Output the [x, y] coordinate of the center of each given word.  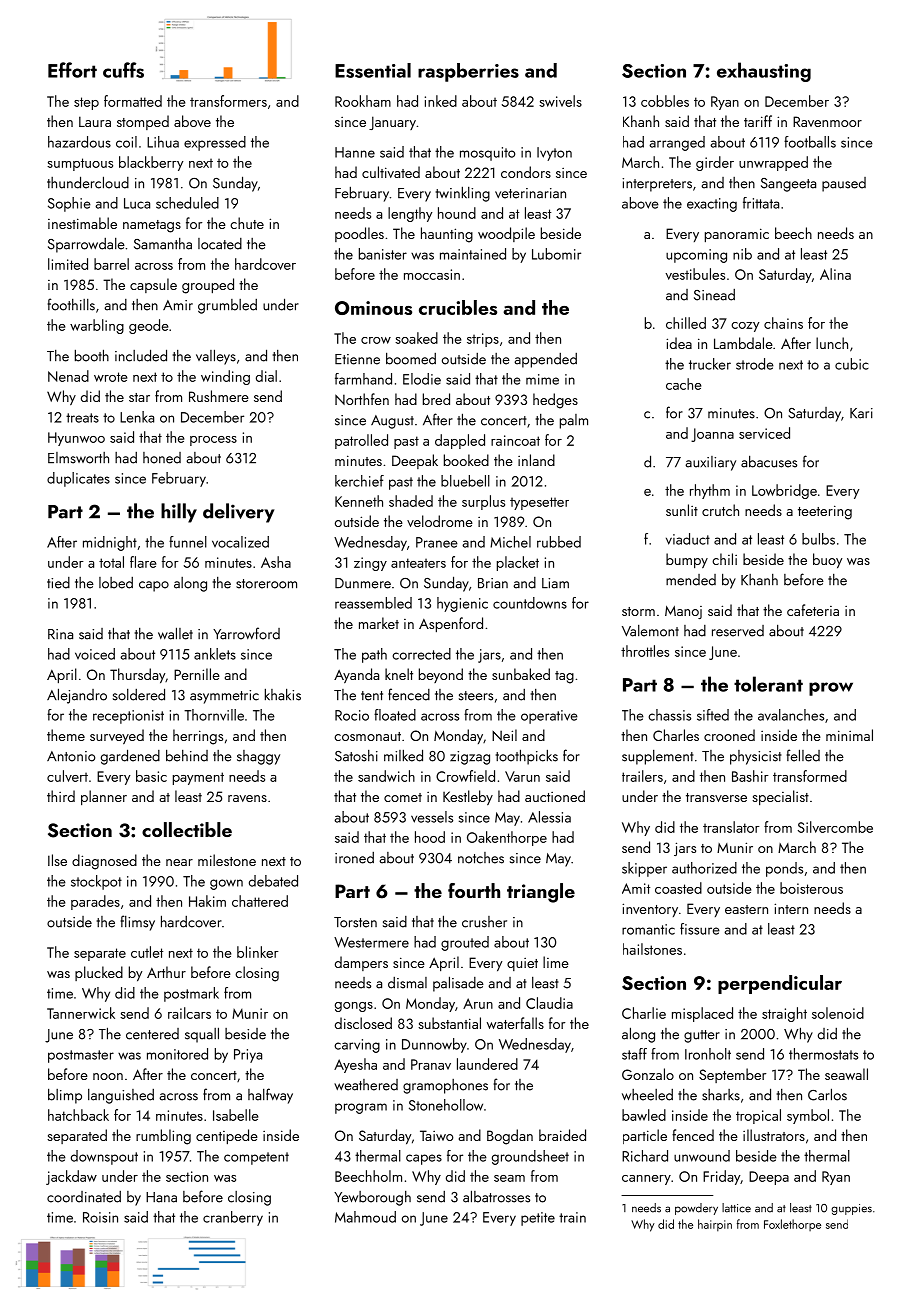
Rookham [363, 101]
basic [151, 776]
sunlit [682, 510]
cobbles [665, 101]
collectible [187, 829]
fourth [474, 890]
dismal [407, 983]
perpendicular [780, 984]
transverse [716, 797]
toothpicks [527, 757]
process [213, 441]
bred [436, 399]
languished [121, 1096]
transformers [228, 101]
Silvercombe [835, 827]
